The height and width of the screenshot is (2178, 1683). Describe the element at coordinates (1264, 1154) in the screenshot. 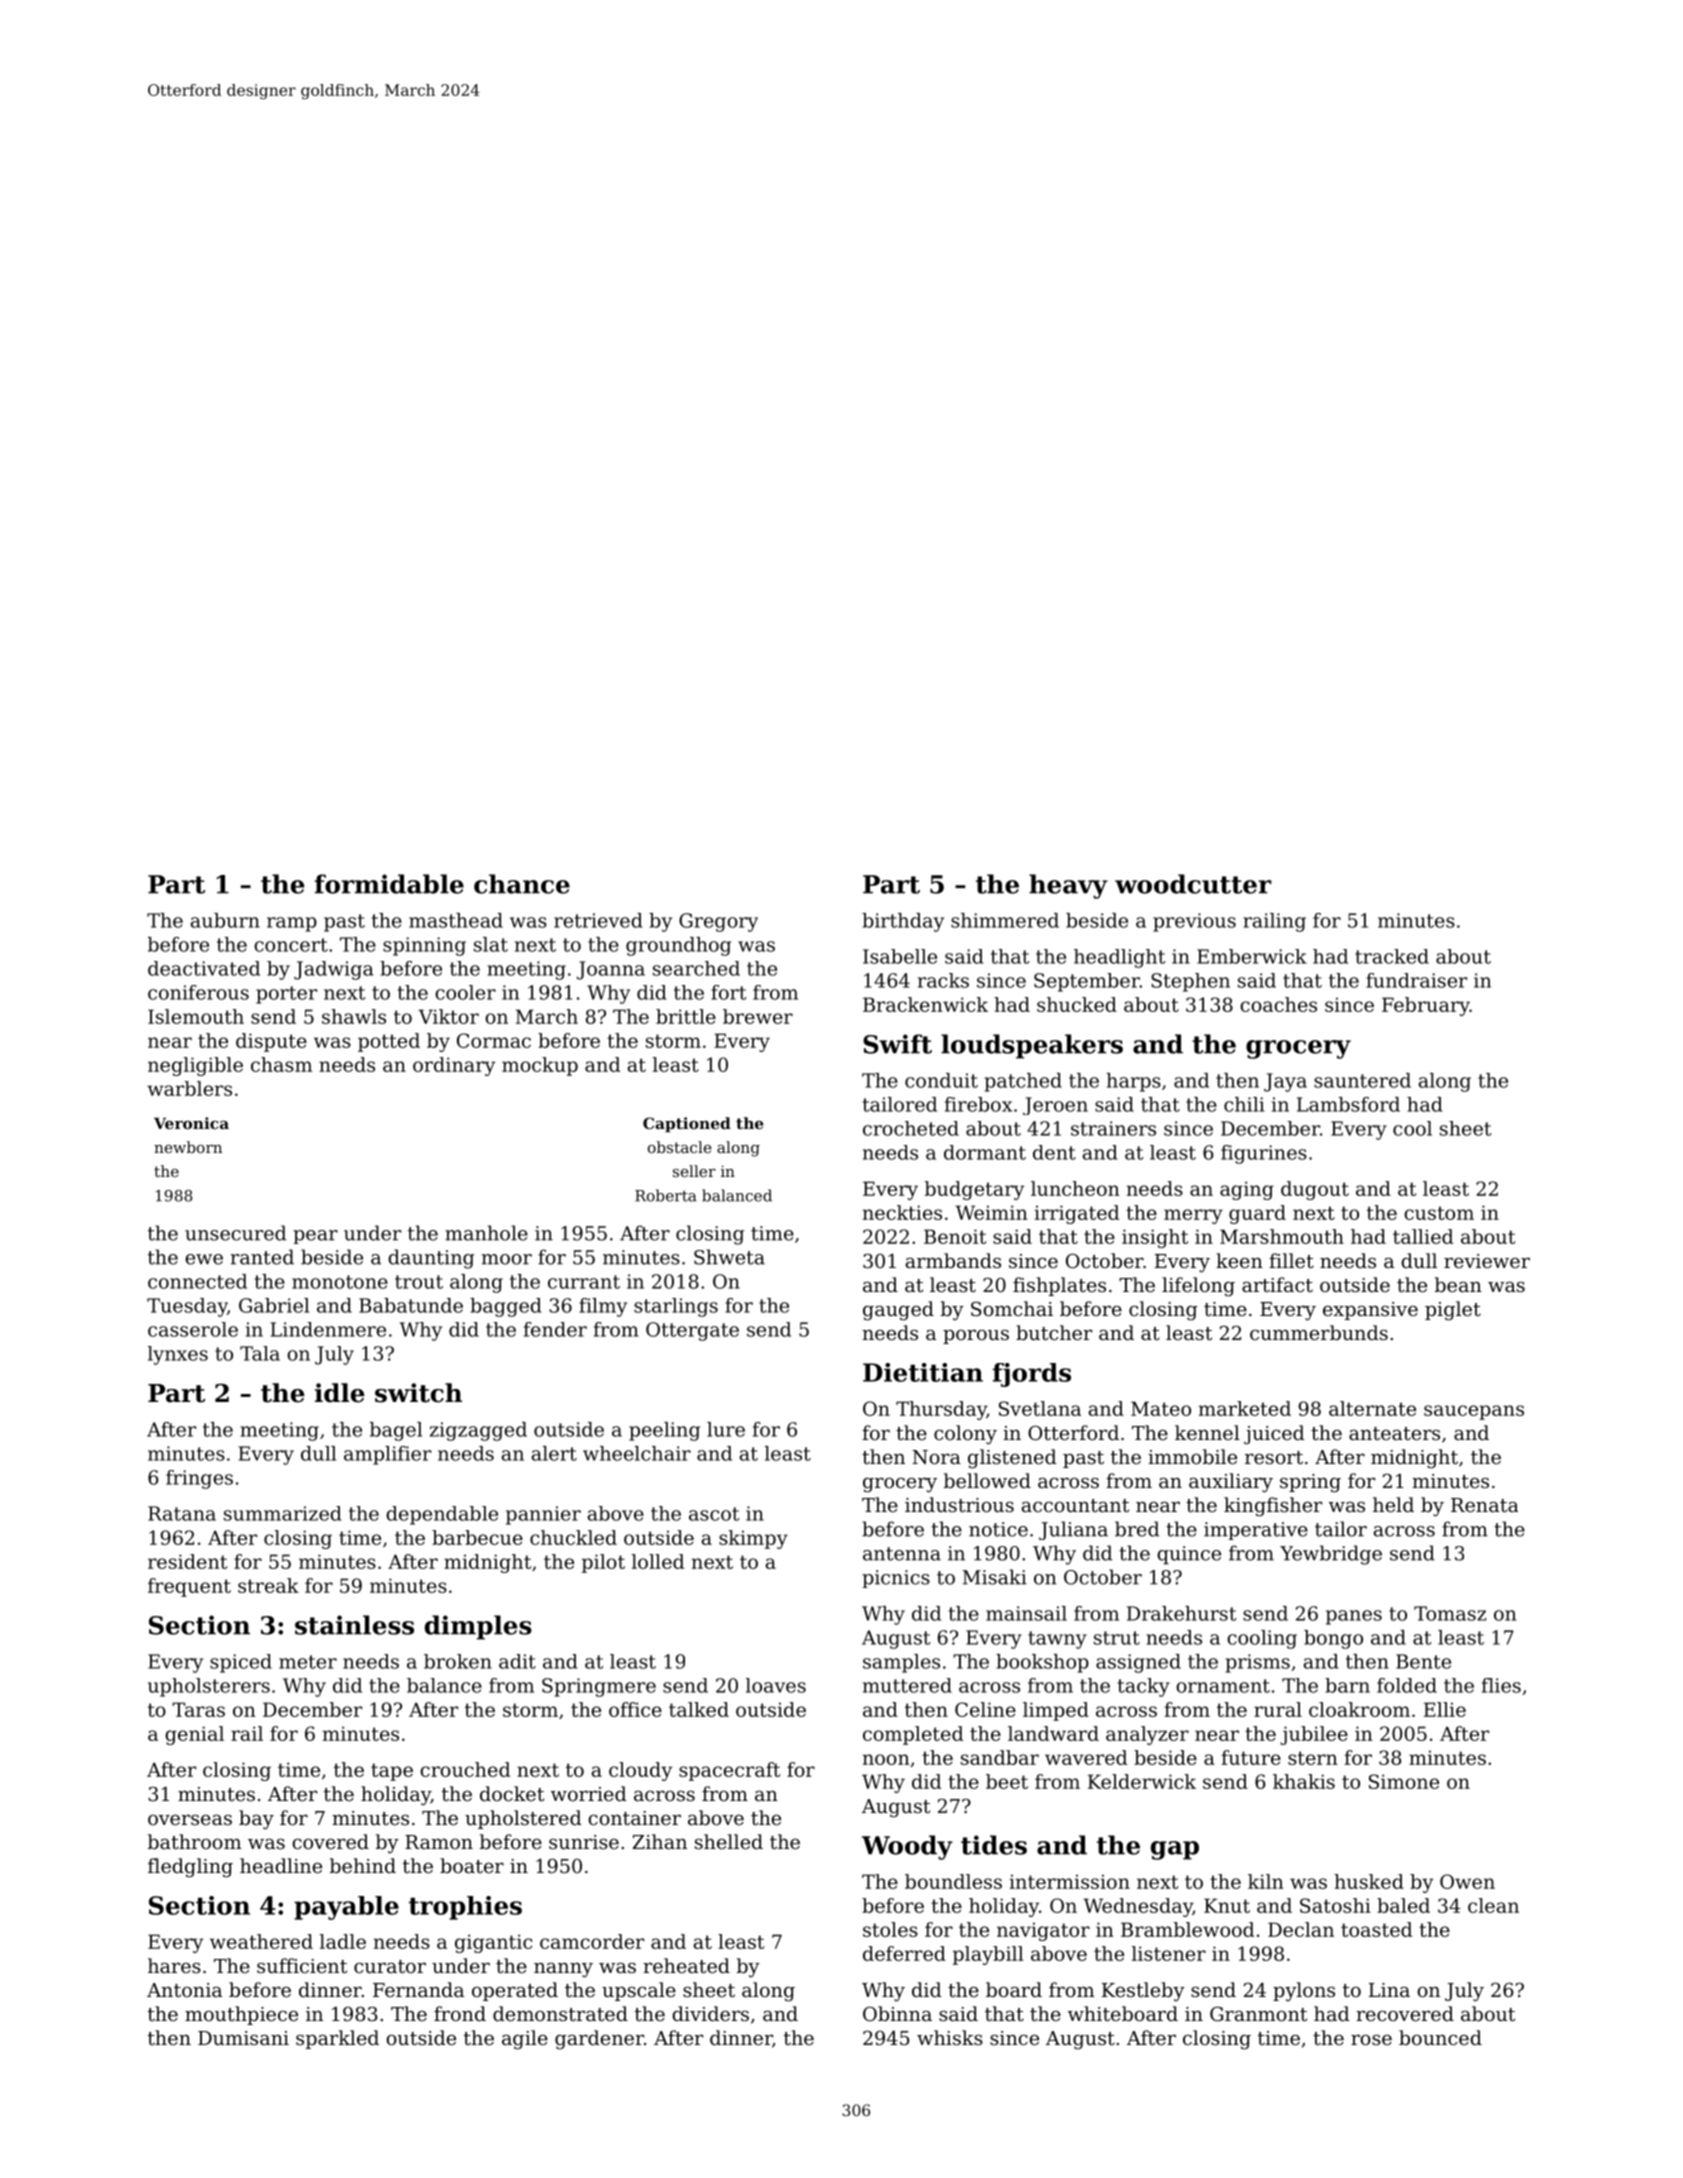

I see `figurines` at that location.
